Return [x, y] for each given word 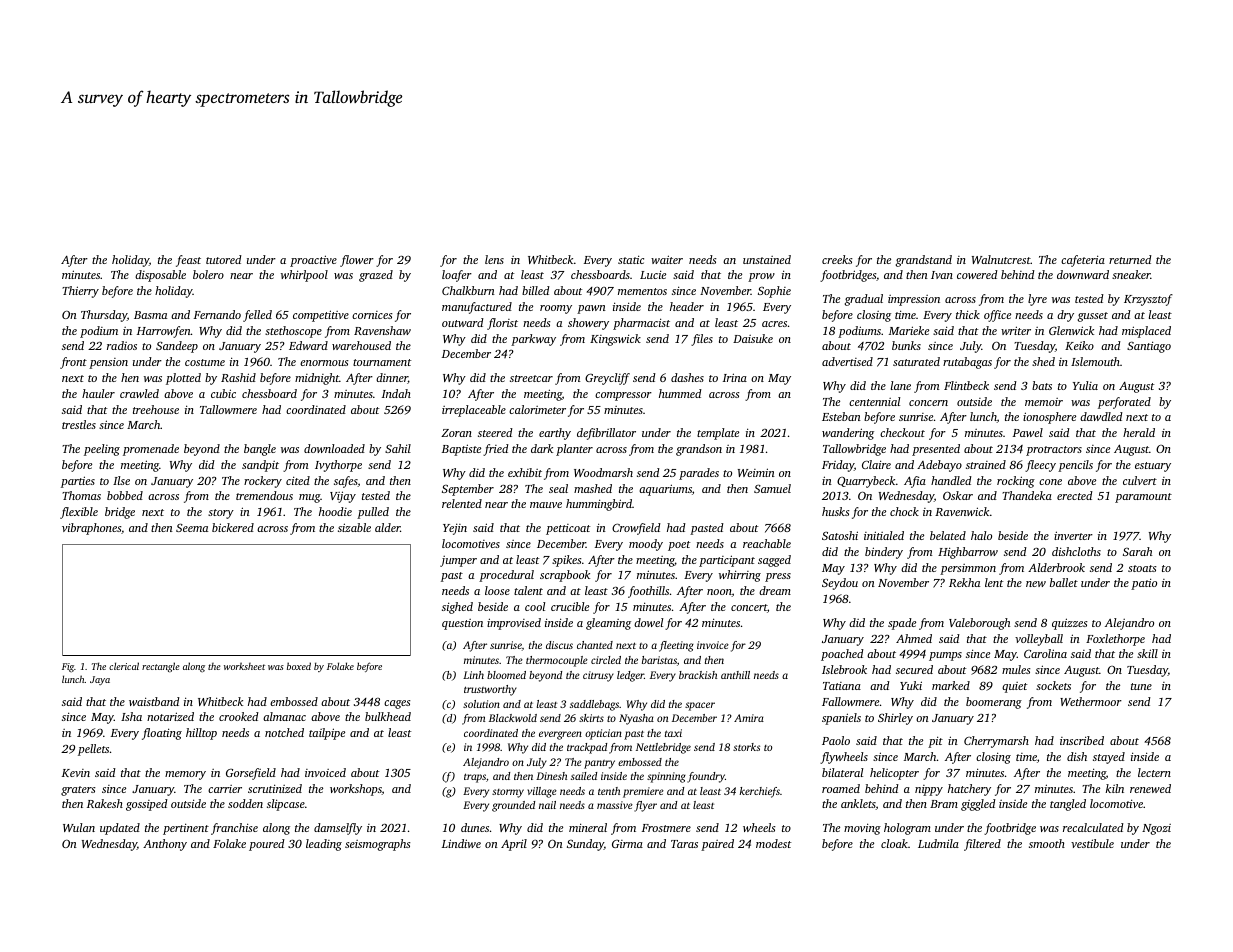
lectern [1154, 772]
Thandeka [1027, 495]
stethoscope [293, 332]
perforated [1124, 403]
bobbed [125, 495]
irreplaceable [474, 411]
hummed [680, 393]
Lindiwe [461, 843]
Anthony [165, 845]
